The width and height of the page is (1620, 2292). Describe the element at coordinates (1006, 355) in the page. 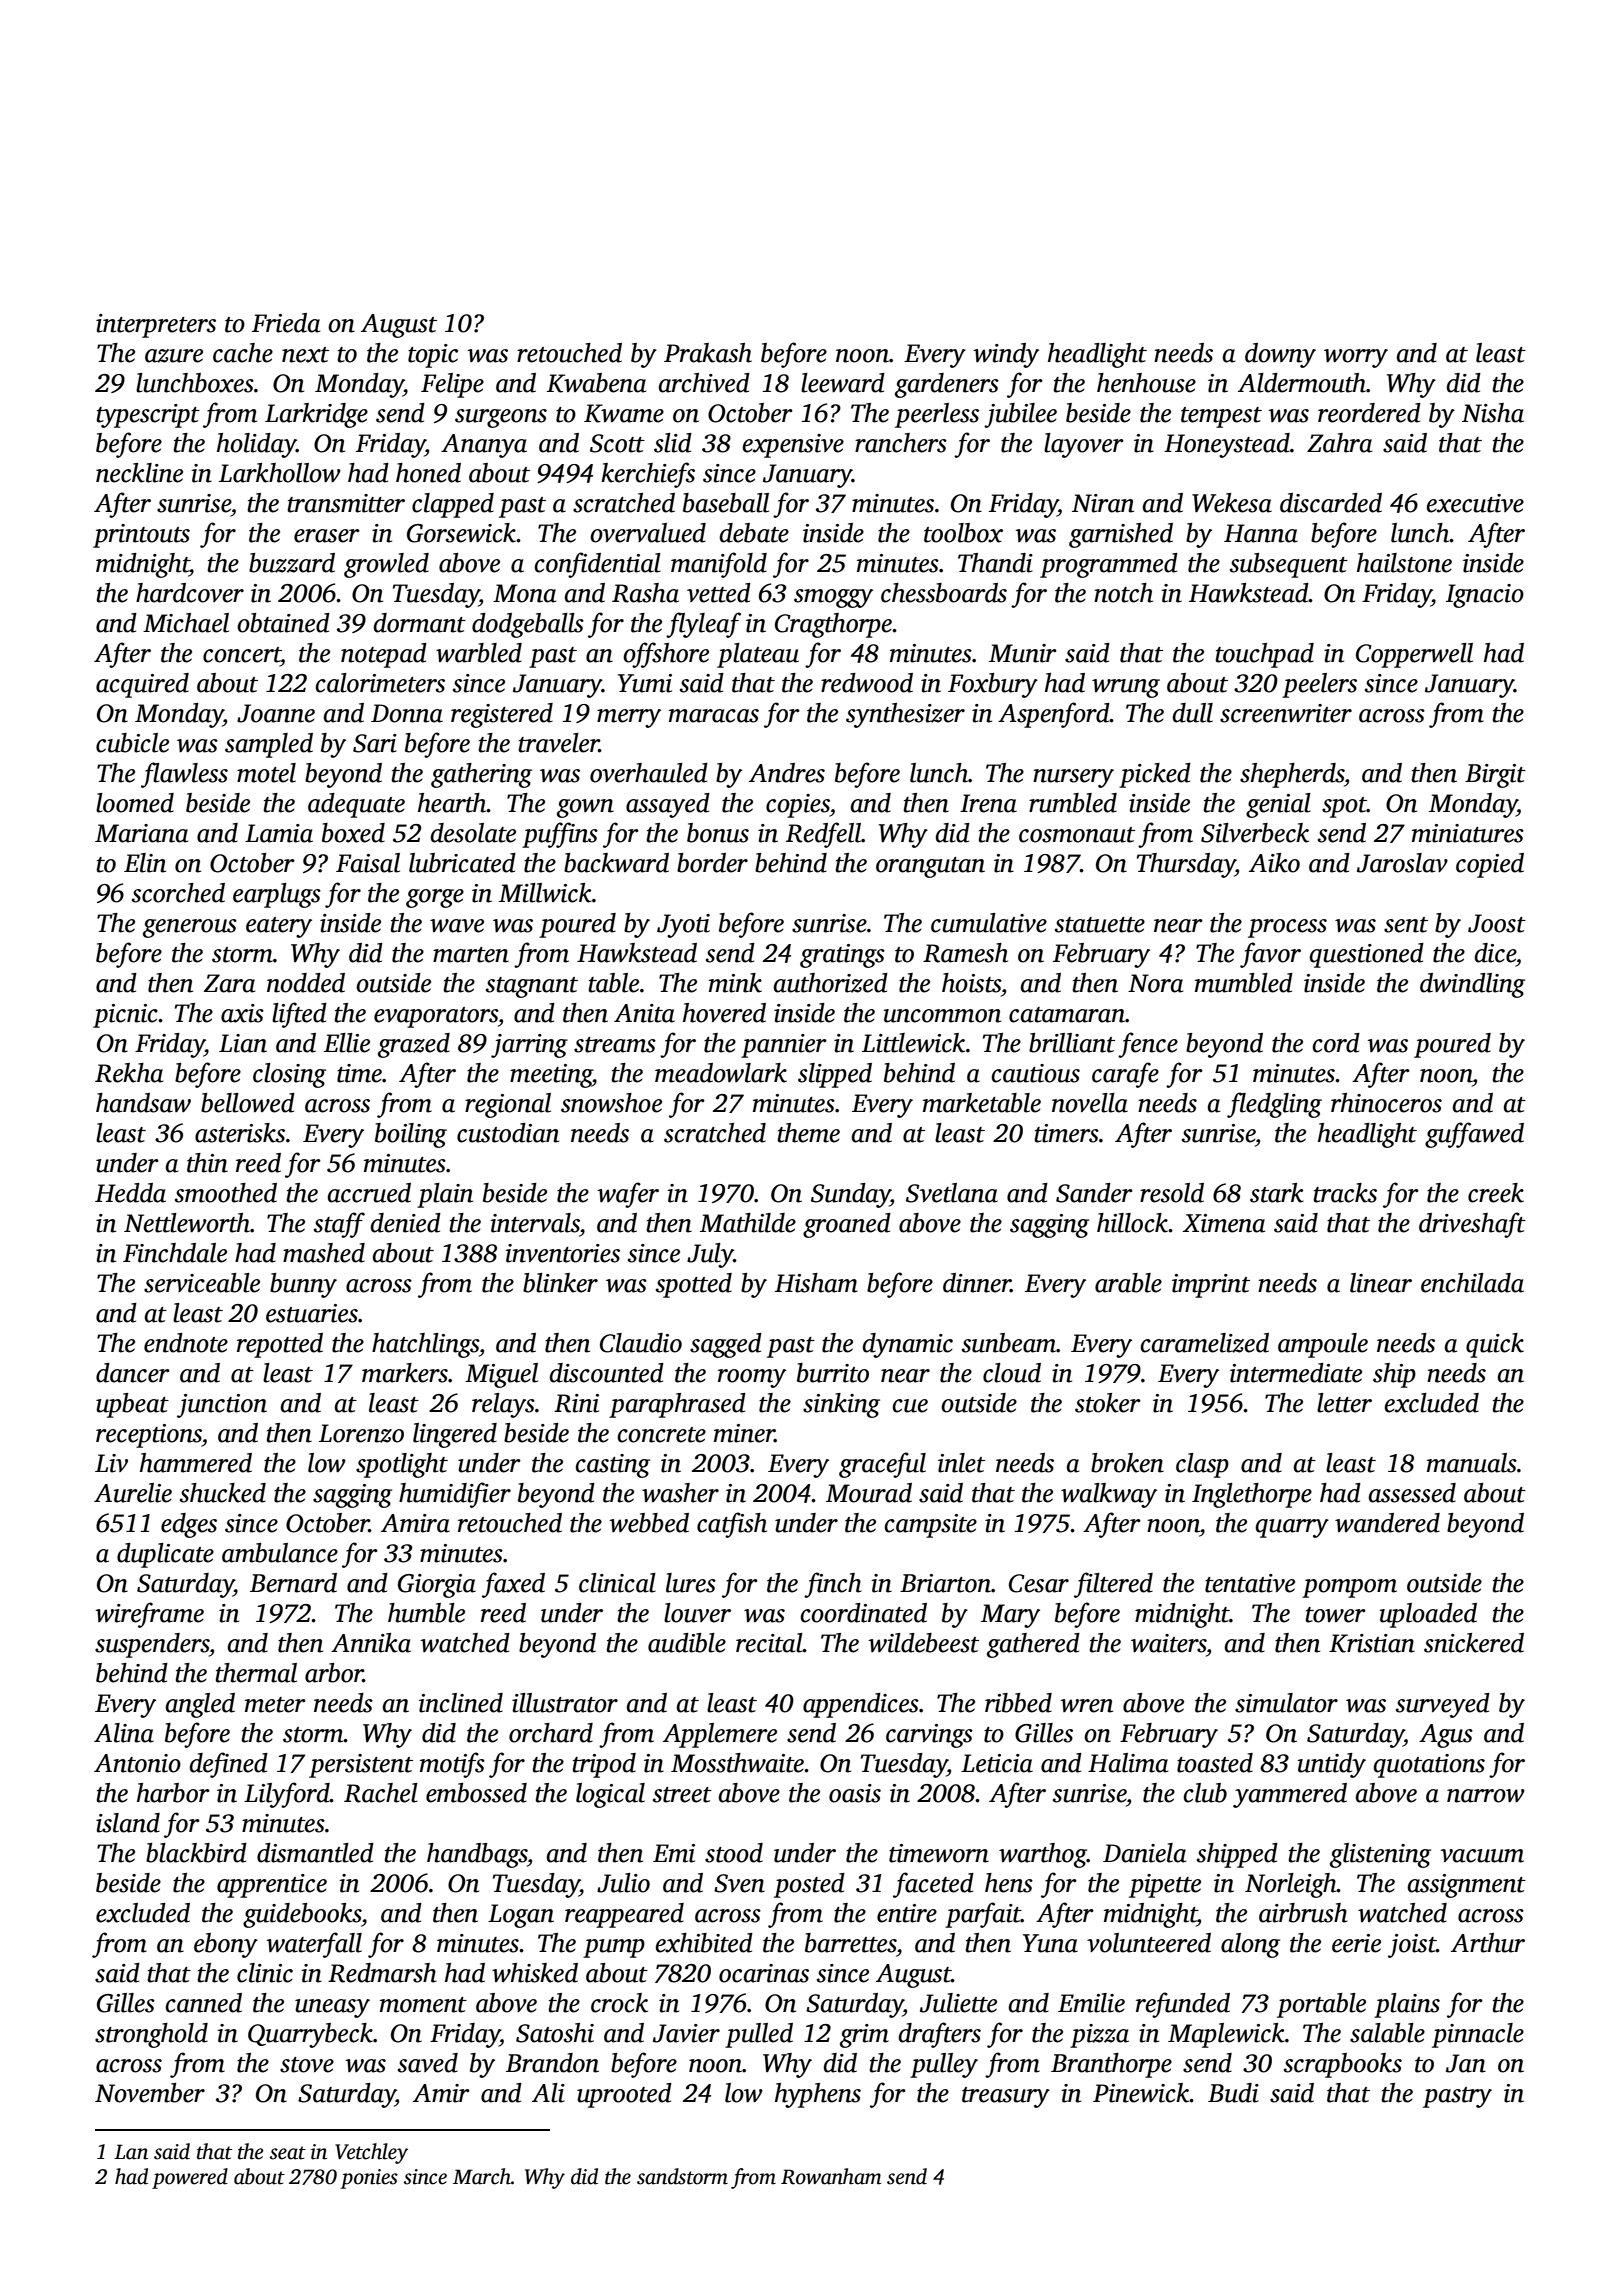

I see `windy` at that location.
